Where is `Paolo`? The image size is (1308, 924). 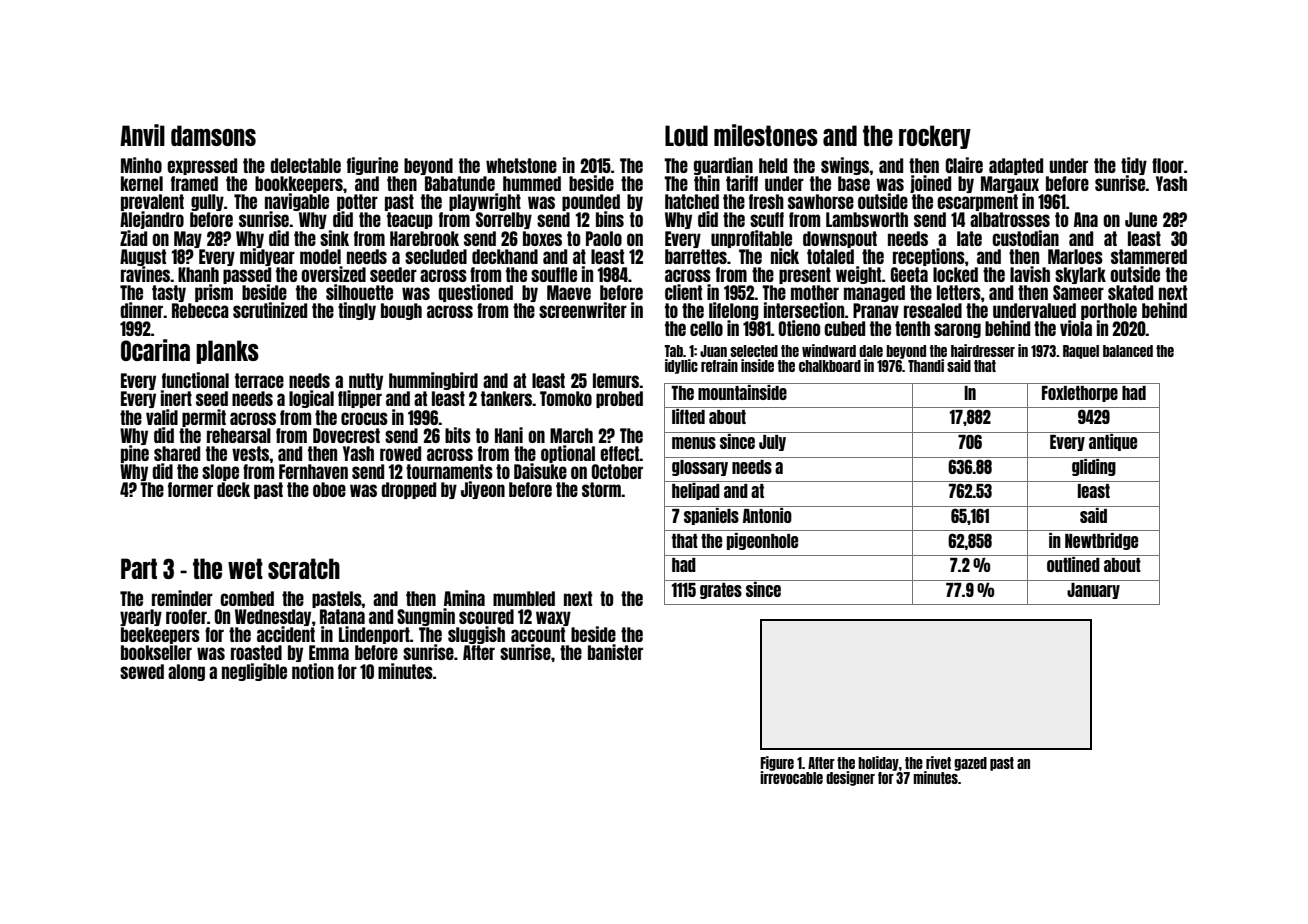 Paolo is located at coordinates (604, 238).
